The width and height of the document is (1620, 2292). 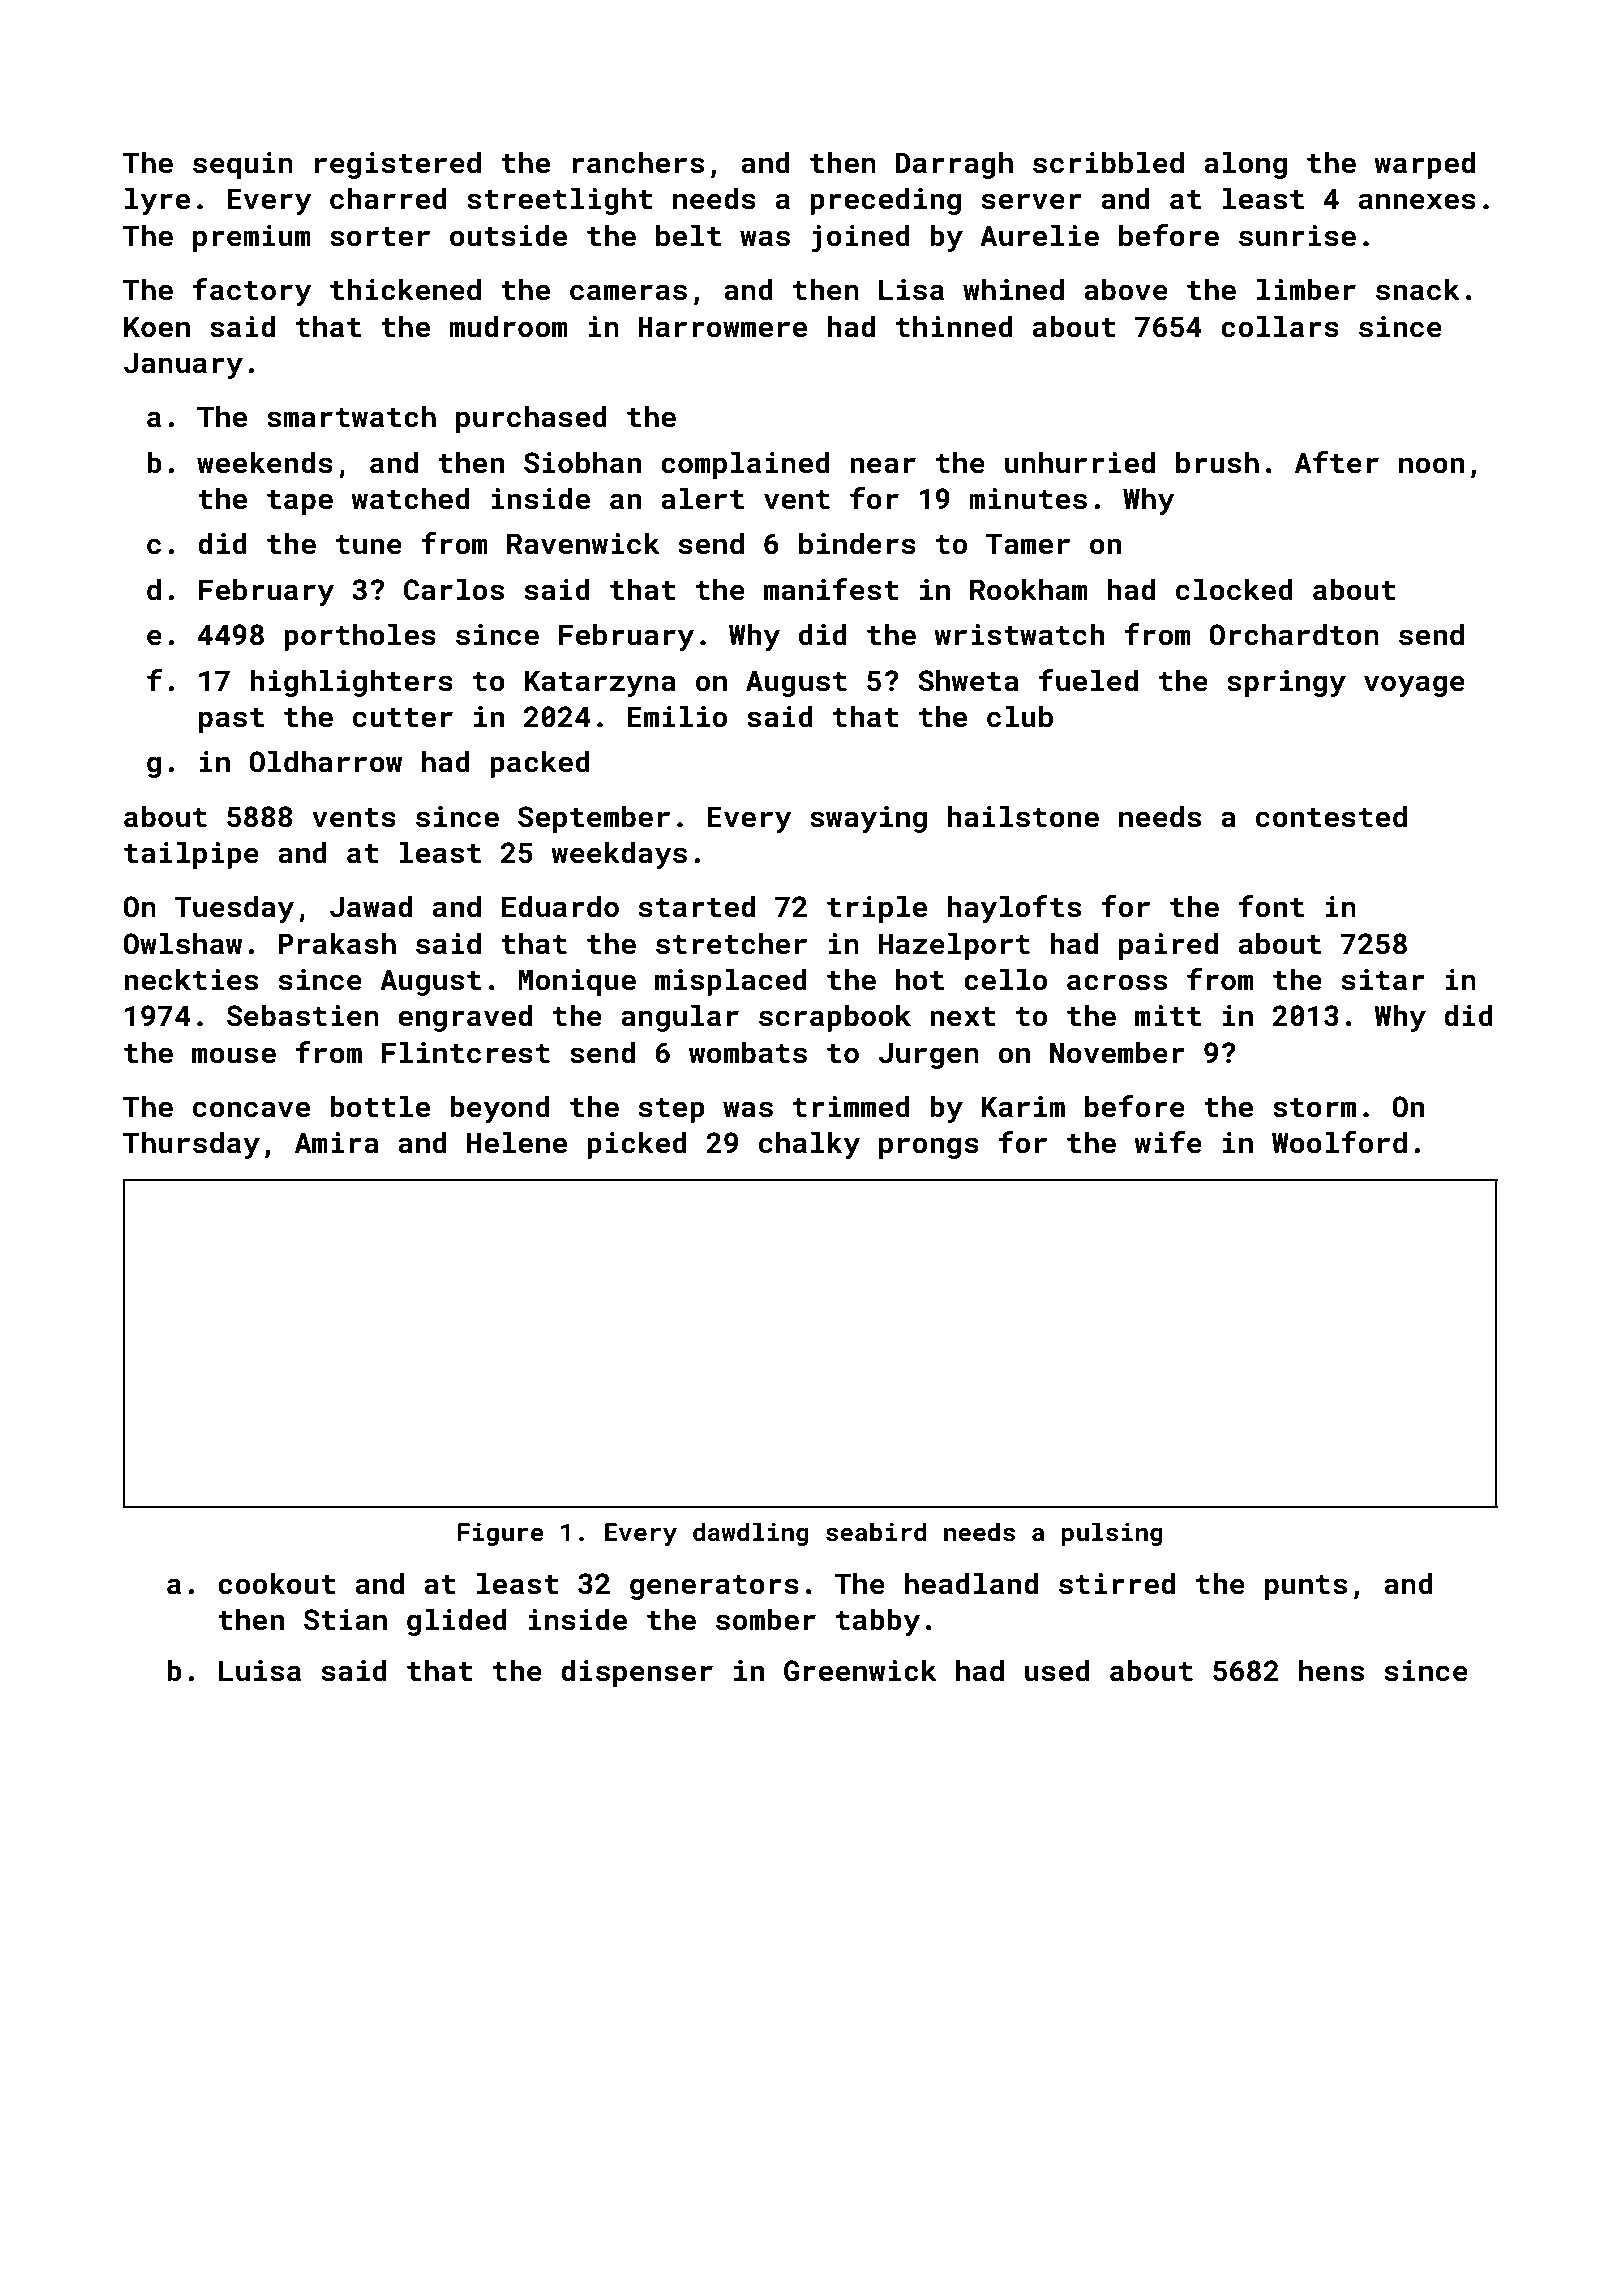 What do you see at coordinates (360, 637) in the document?
I see `portholes` at bounding box center [360, 637].
